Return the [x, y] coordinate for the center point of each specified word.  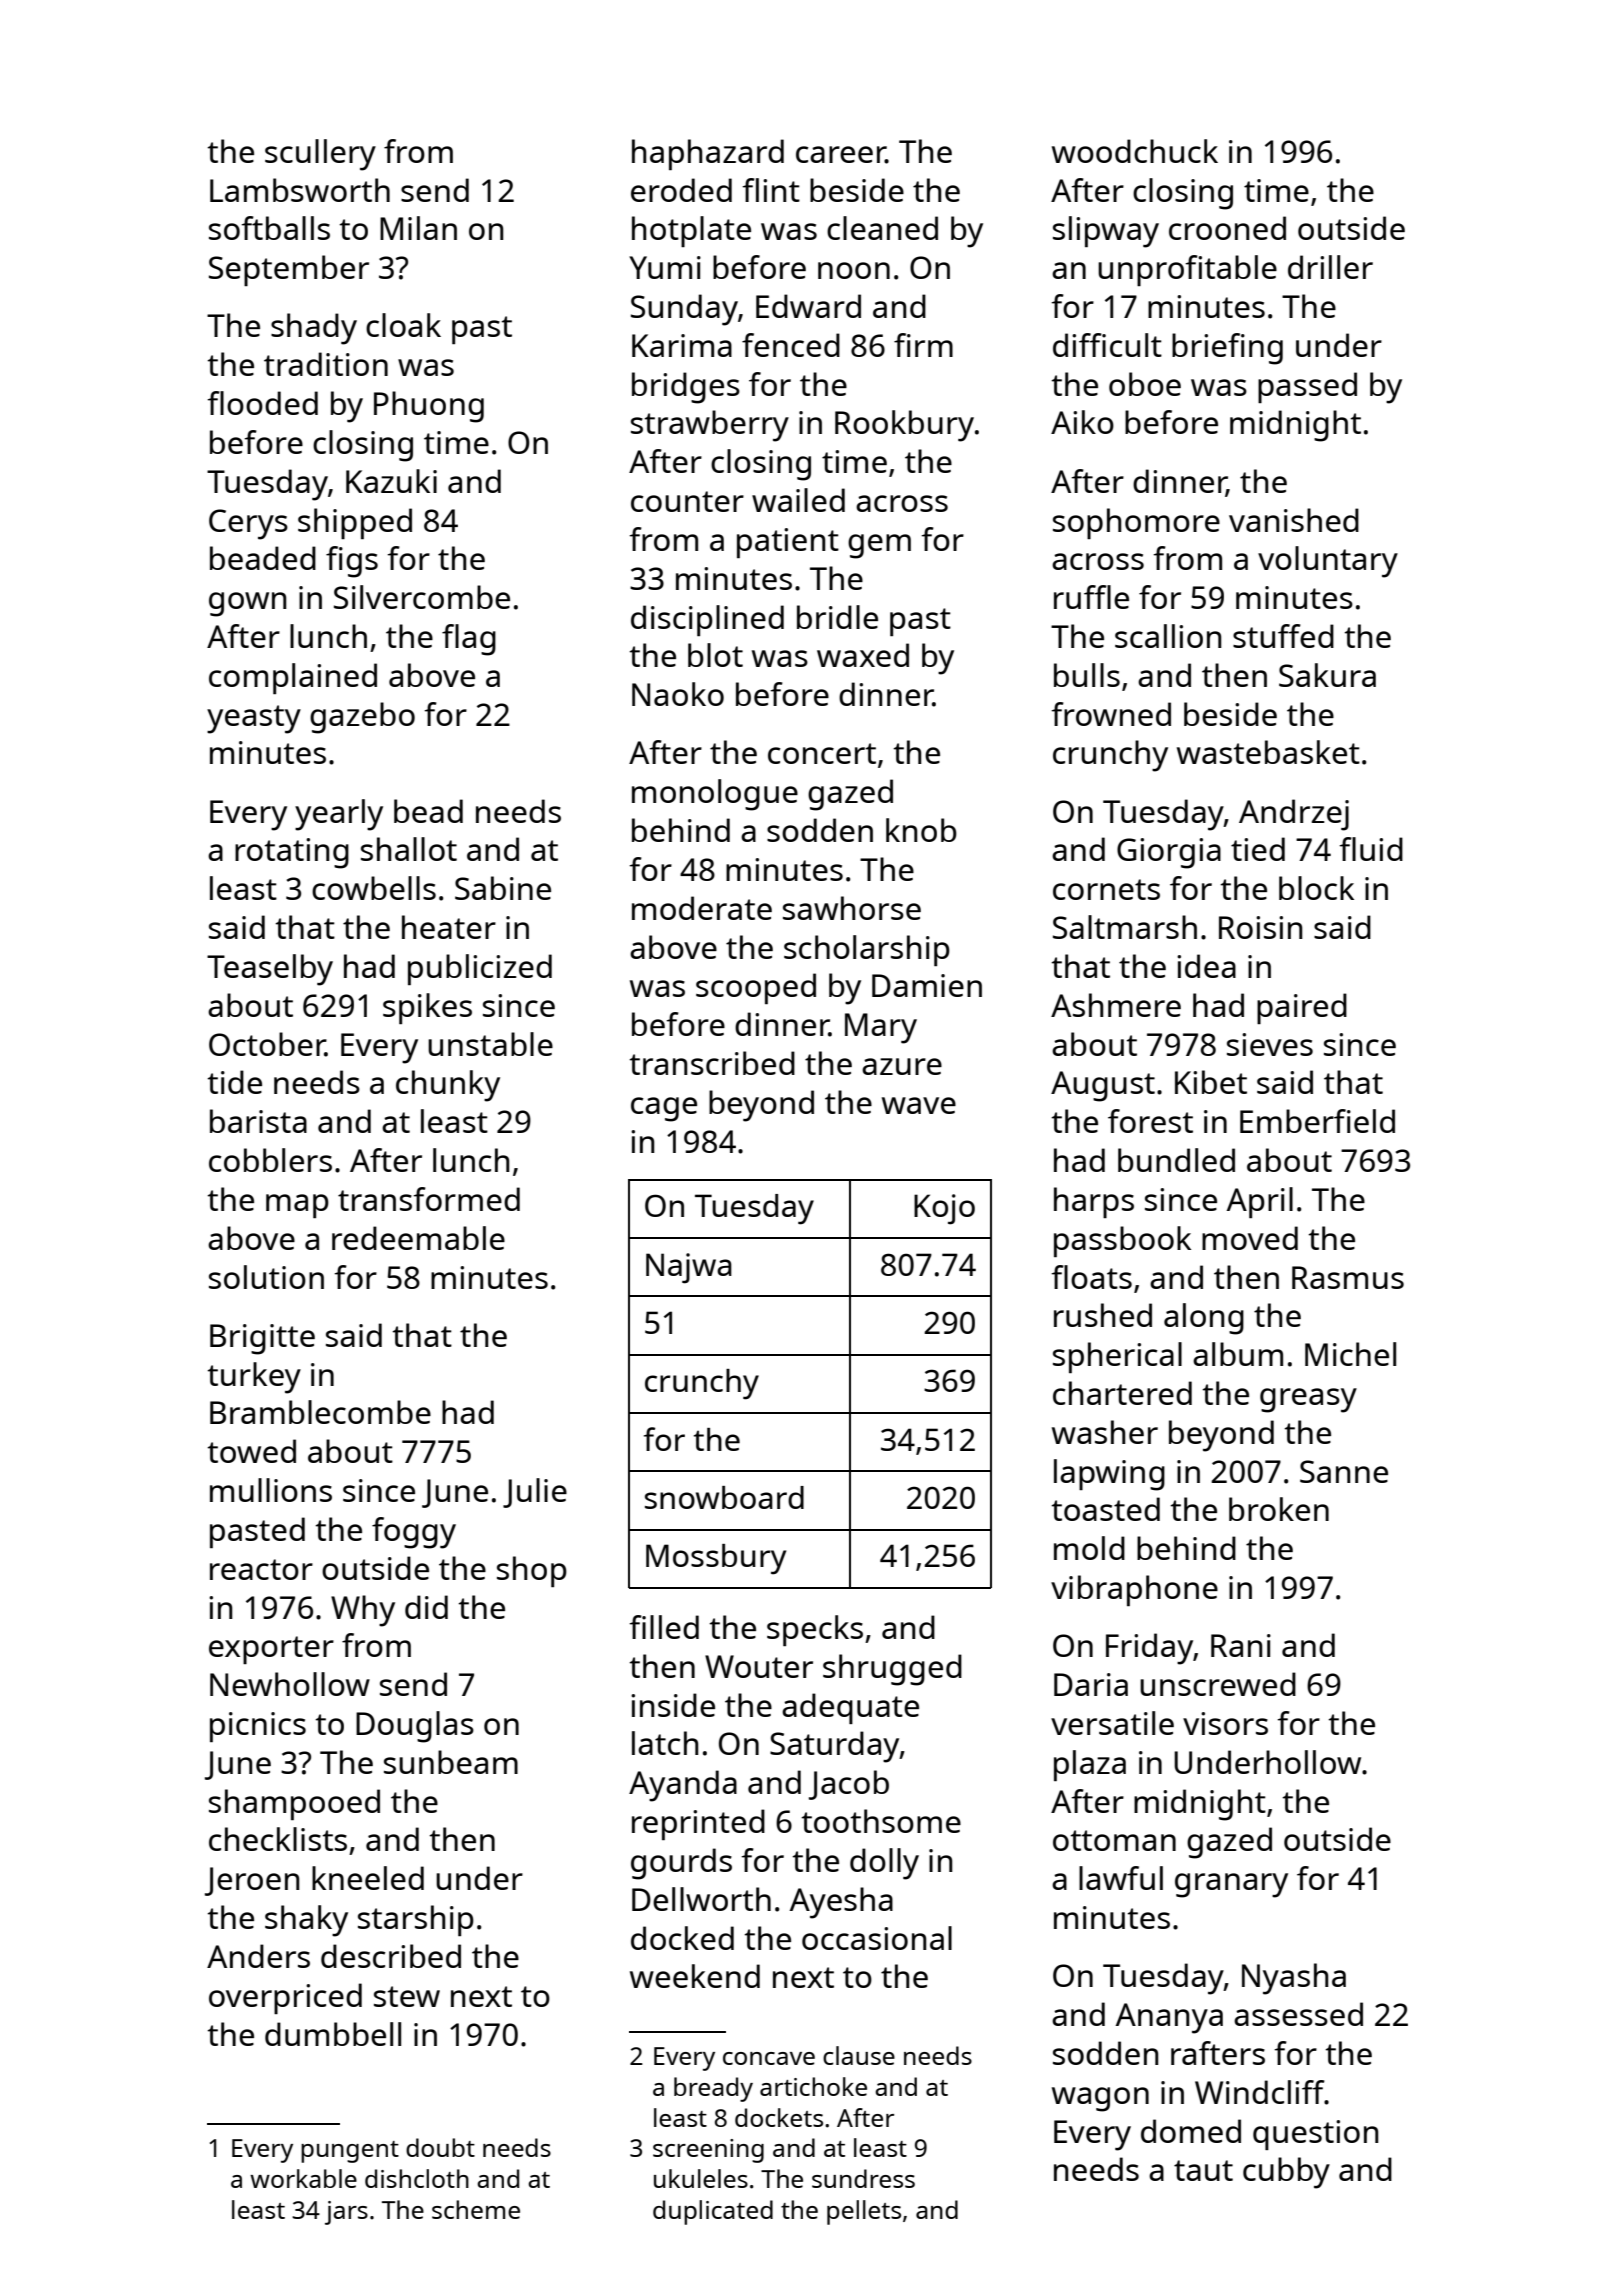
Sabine [503, 888]
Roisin [1260, 927]
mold [1089, 1548]
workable [303, 2178]
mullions [271, 1490]
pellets [864, 2212]
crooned [1227, 228]
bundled [1176, 1160]
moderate [702, 908]
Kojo [944, 1209]
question [1315, 2135]
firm [923, 345]
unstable [490, 1044]
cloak [403, 325]
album [1238, 1354]
